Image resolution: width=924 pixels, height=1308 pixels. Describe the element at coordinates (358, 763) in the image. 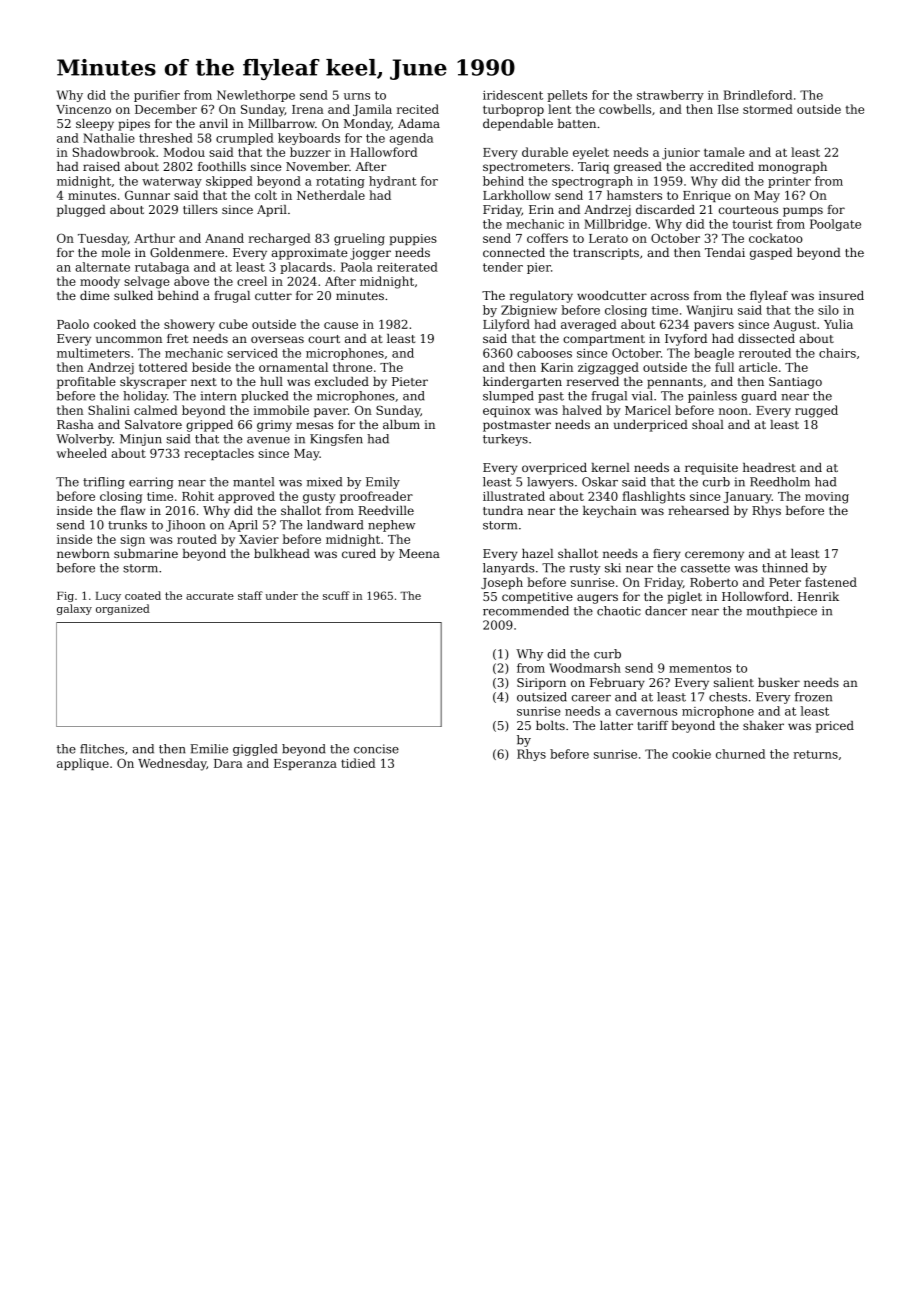

I see `tidied` at that location.
